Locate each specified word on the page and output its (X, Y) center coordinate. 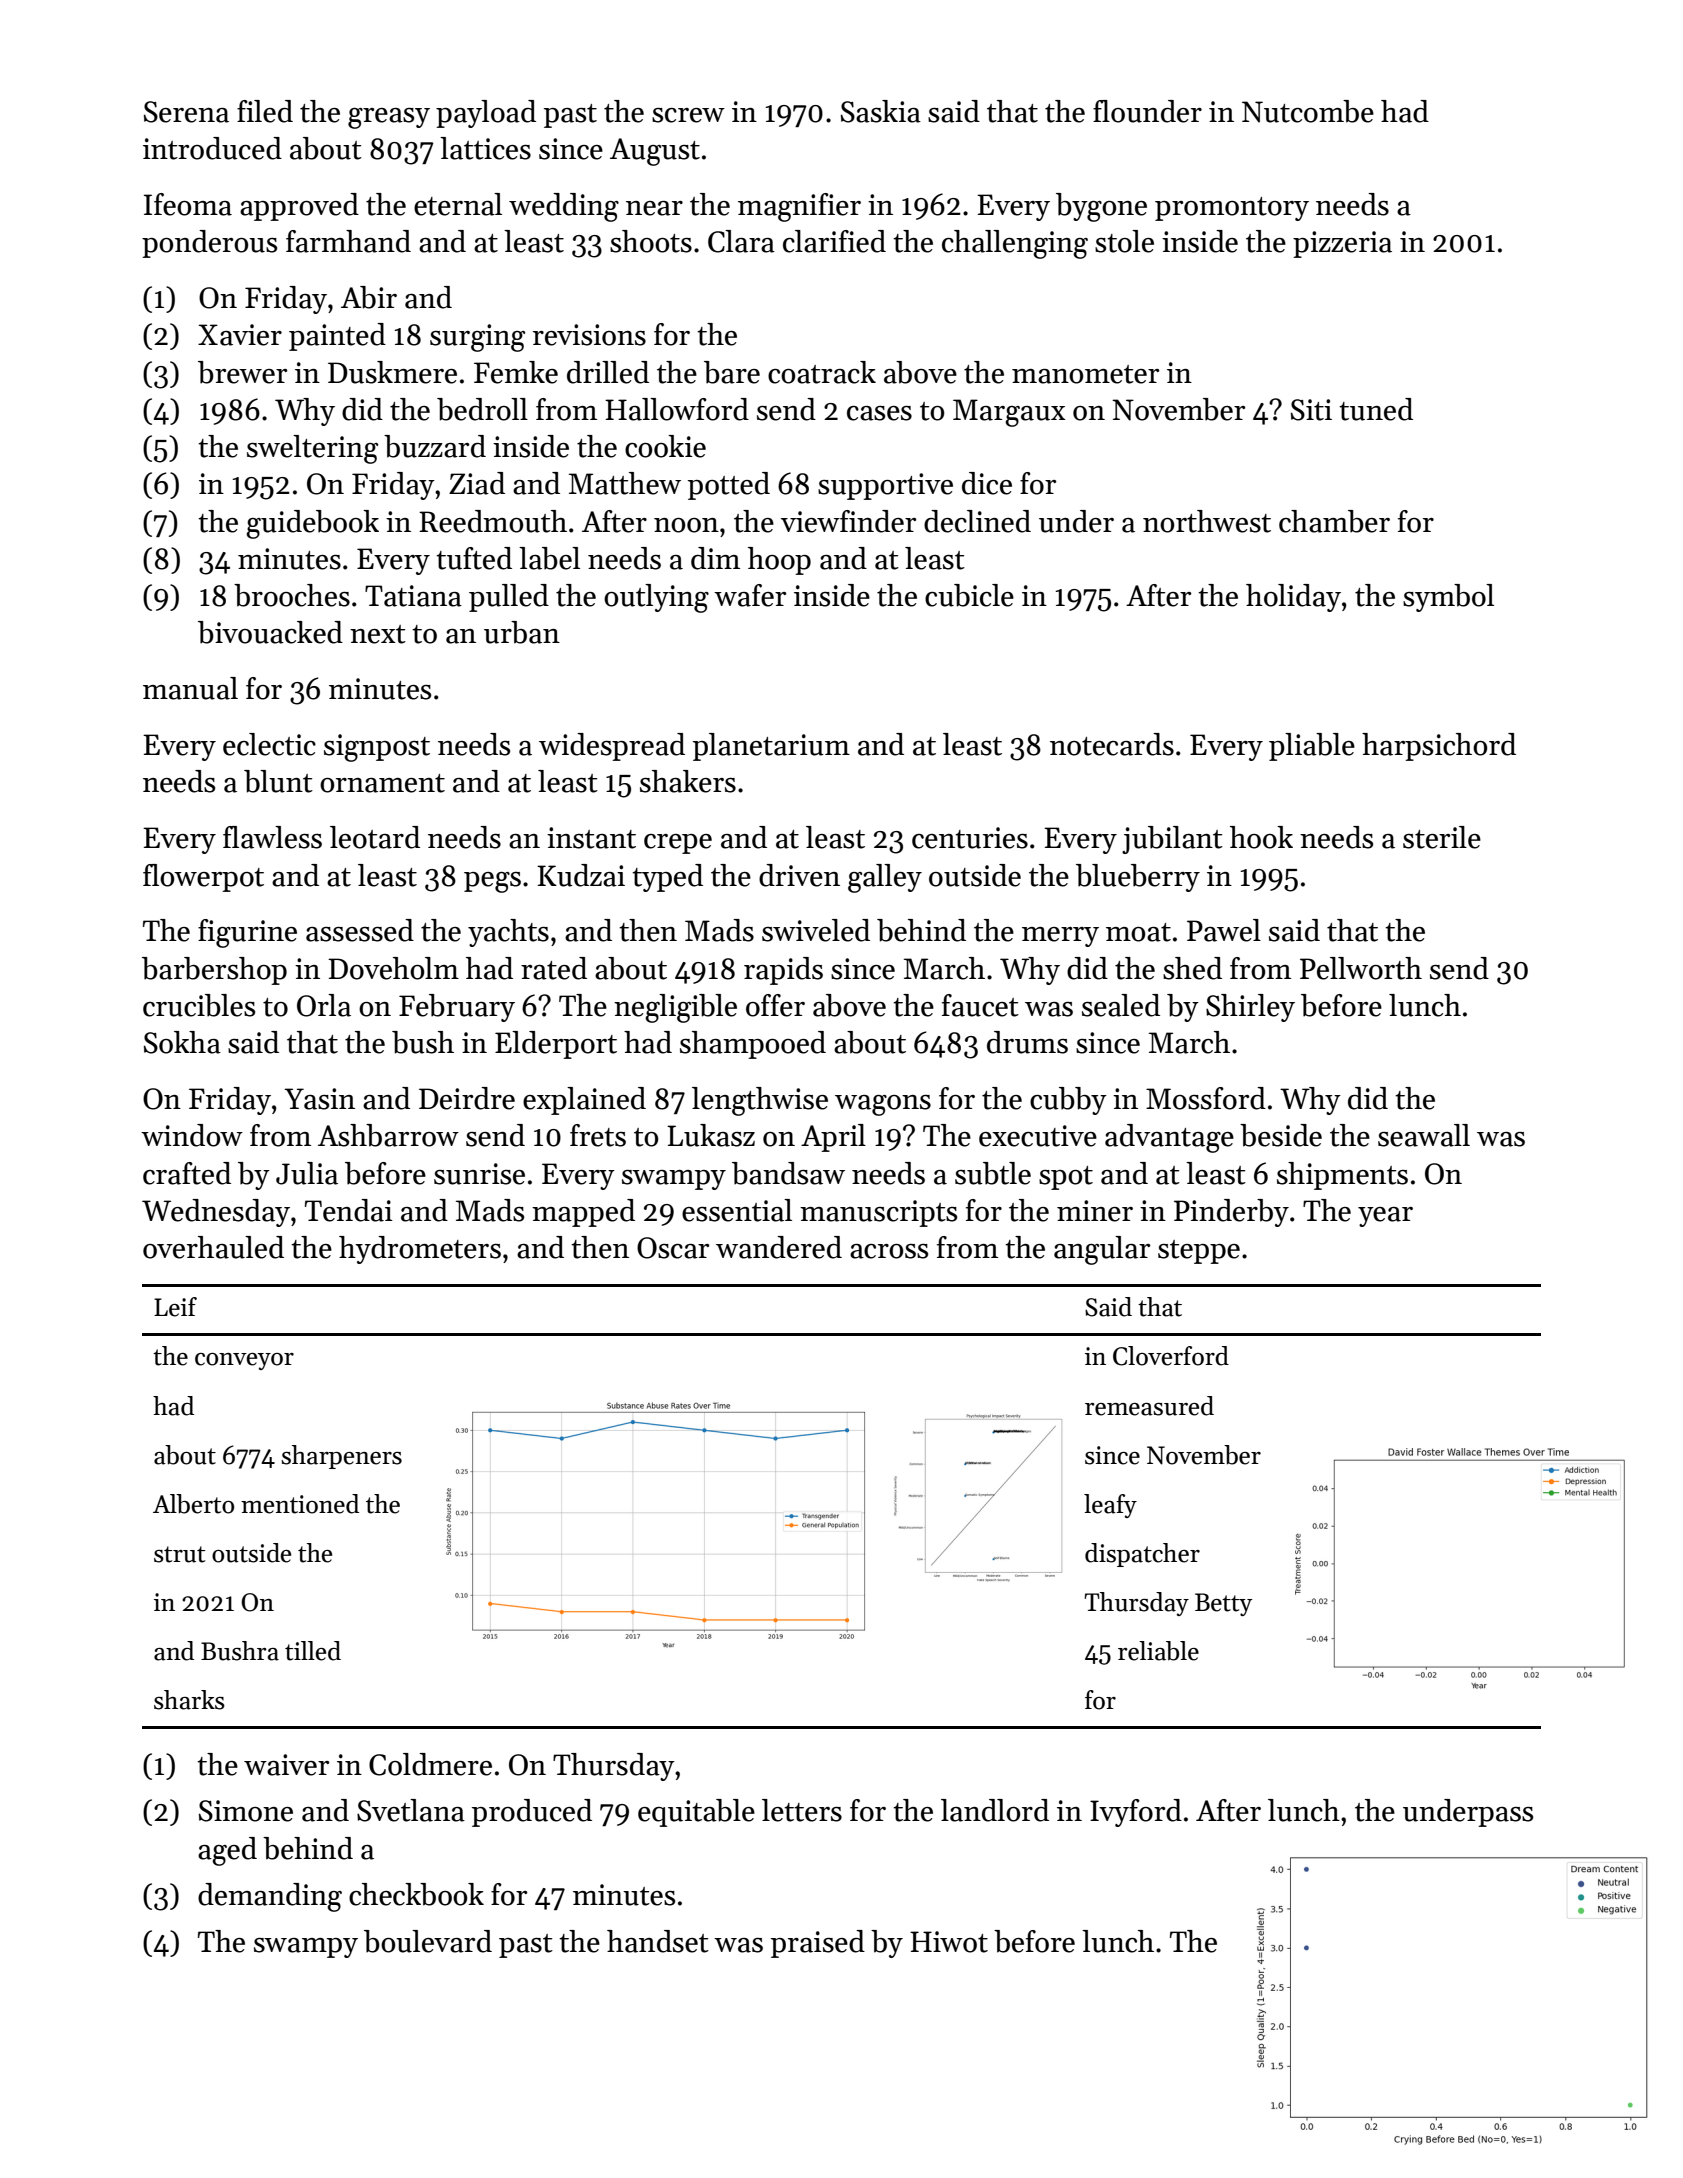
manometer (1085, 374)
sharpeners (341, 1457)
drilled (608, 372)
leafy (1110, 1506)
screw (688, 115)
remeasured (1149, 1406)
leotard (375, 837)
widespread (612, 747)
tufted (474, 558)
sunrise (479, 1174)
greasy (389, 118)
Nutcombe (1308, 111)
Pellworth (1361, 968)
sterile (1442, 837)
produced (532, 1813)
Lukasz (711, 1135)
